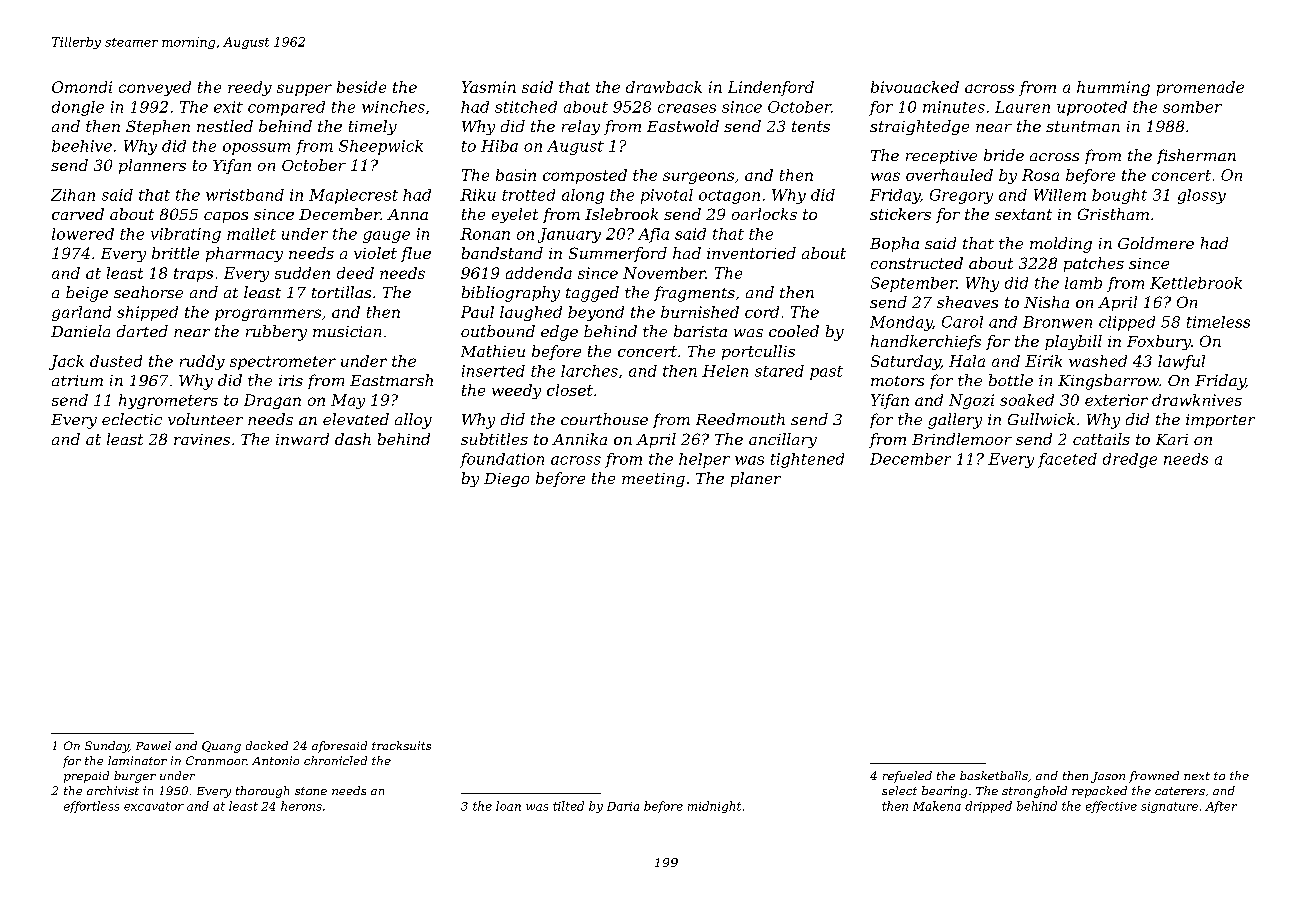 The height and width of the document is (924, 1308). I want to click on Monday, so click(901, 323).
